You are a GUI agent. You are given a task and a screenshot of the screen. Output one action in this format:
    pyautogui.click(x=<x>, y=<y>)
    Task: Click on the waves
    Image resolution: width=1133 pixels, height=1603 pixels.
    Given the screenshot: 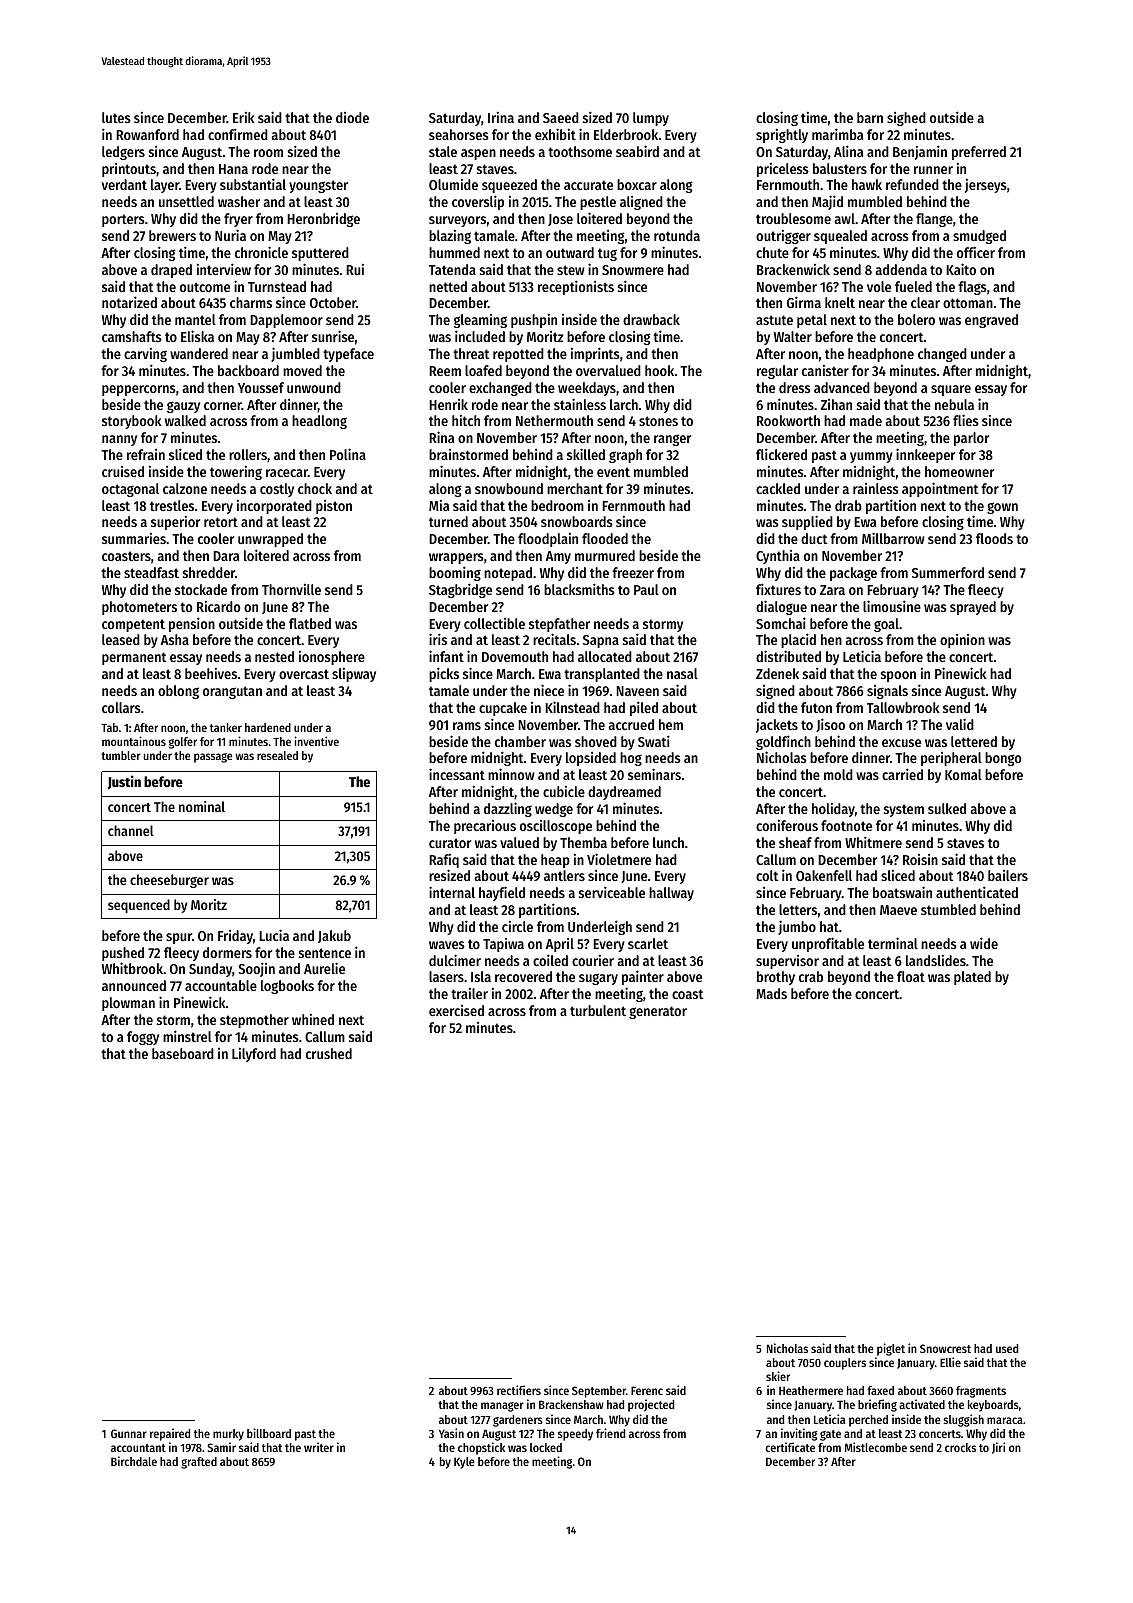 What is the action you would take?
    pyautogui.click(x=447, y=945)
